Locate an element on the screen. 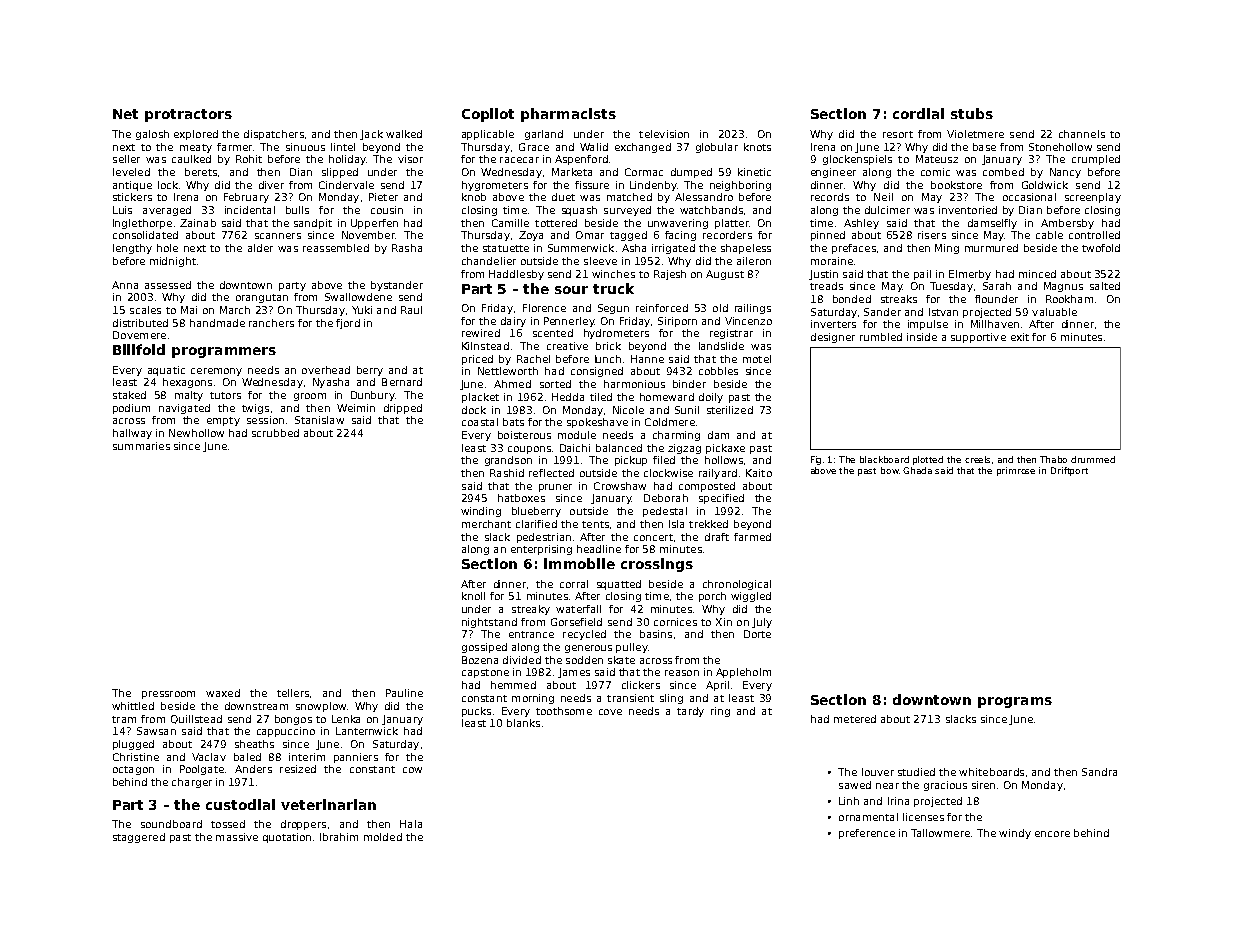  incidental is located at coordinates (250, 210).
